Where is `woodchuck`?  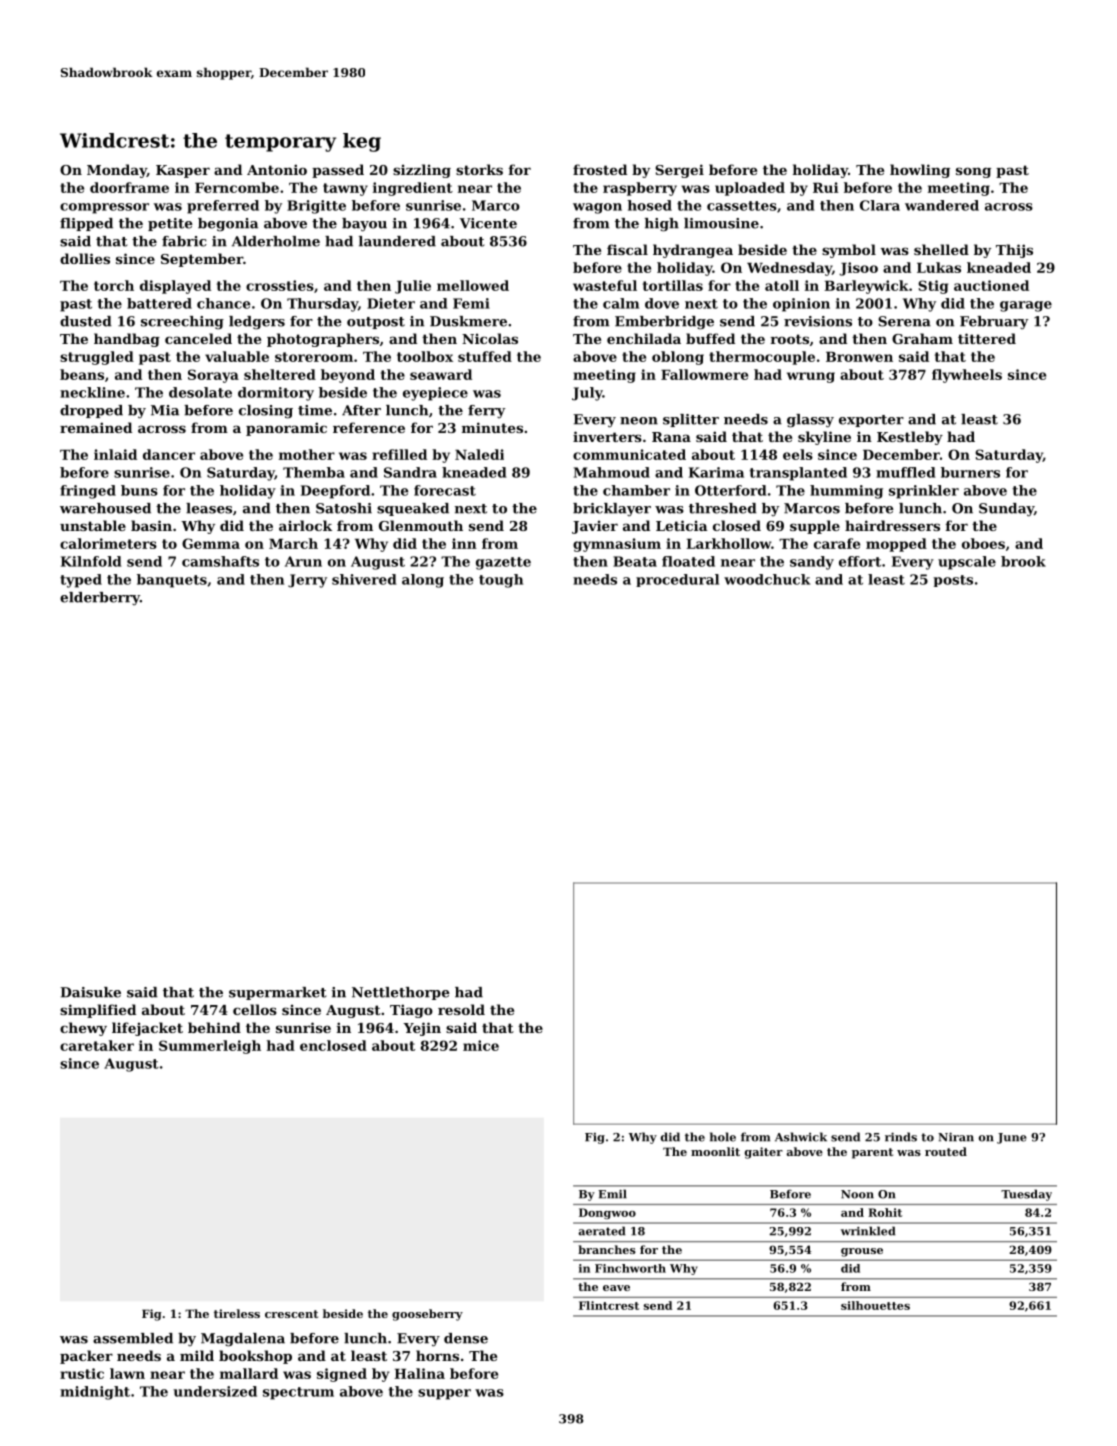
woodchuck is located at coordinates (767, 579).
